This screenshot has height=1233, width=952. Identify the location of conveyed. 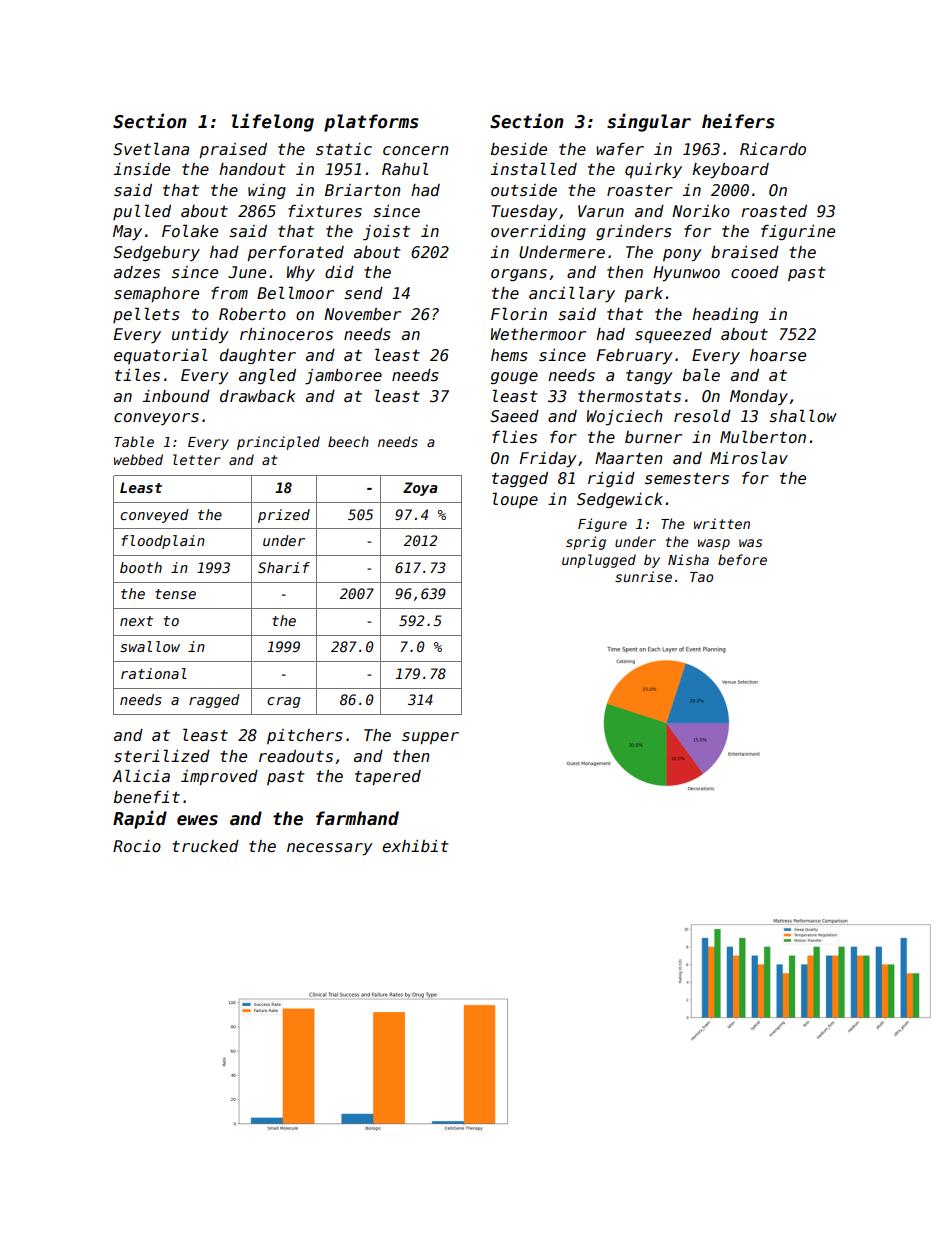
(154, 516).
